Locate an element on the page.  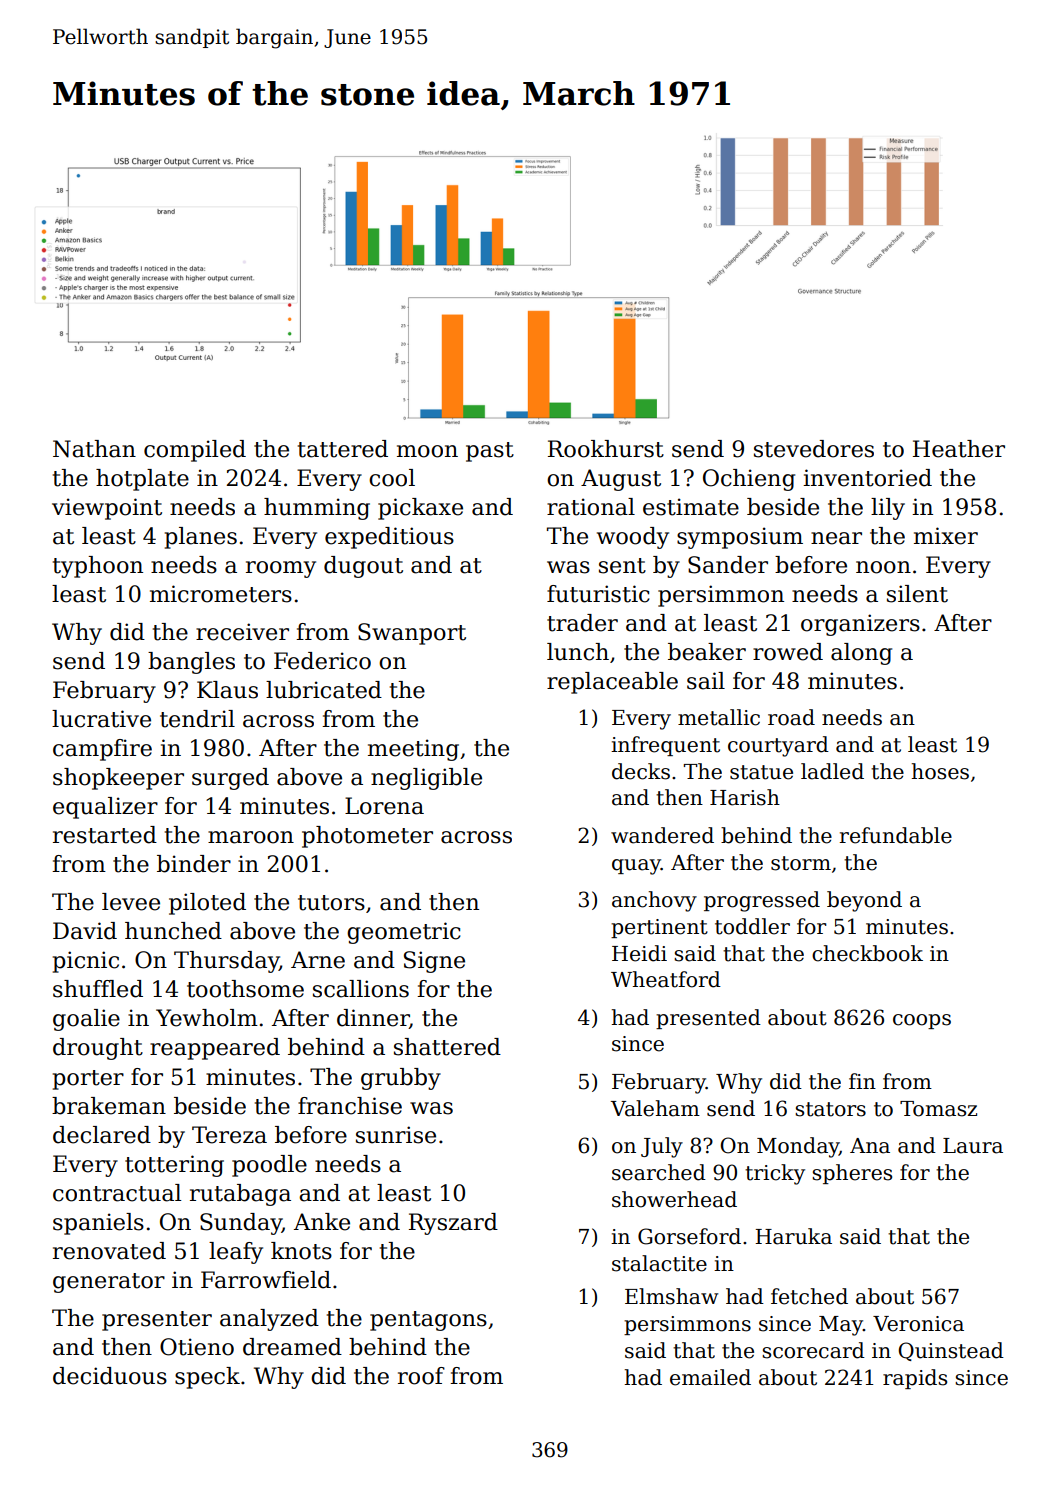
rational is located at coordinates (591, 507).
